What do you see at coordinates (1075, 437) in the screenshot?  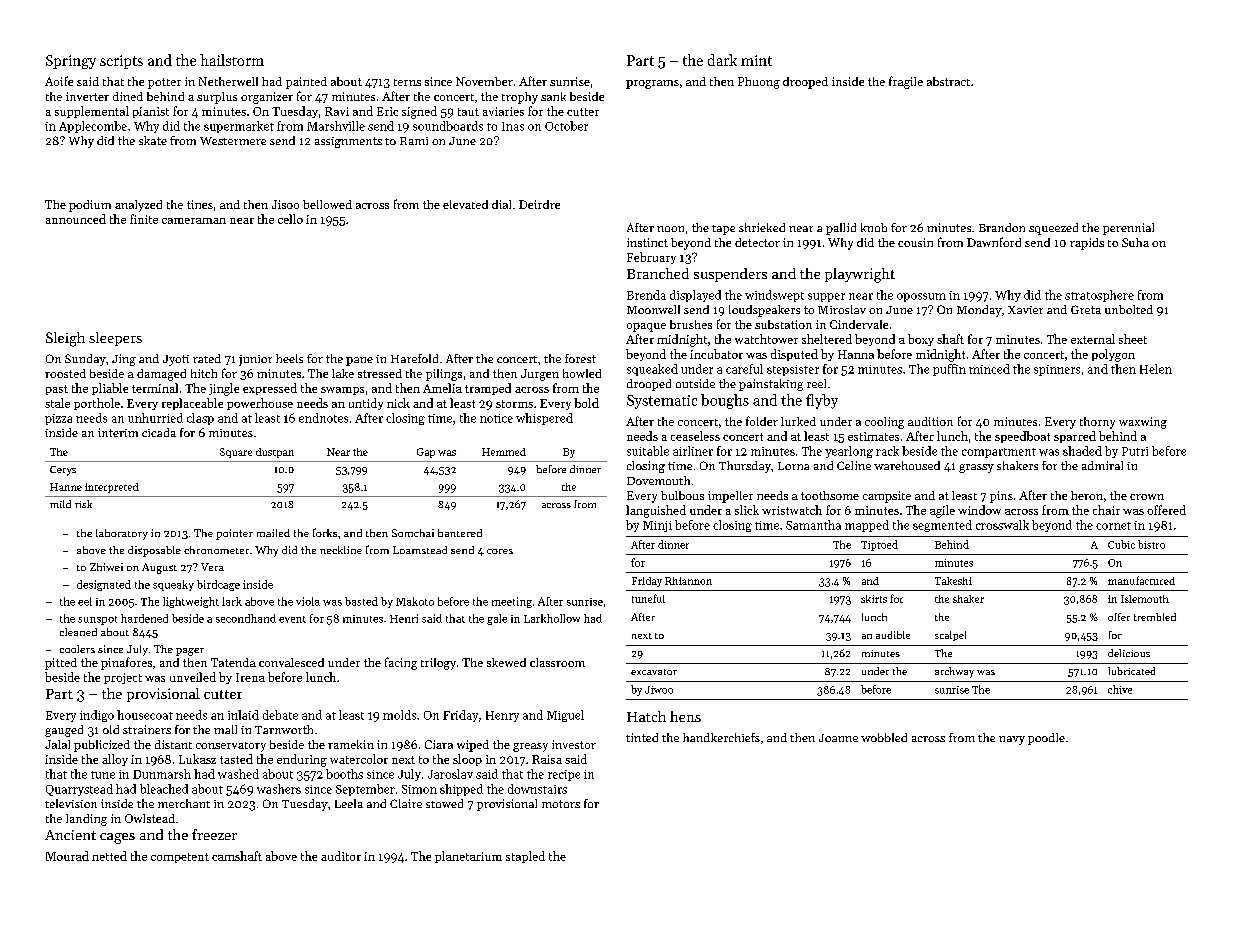 I see `sparred` at bounding box center [1075, 437].
